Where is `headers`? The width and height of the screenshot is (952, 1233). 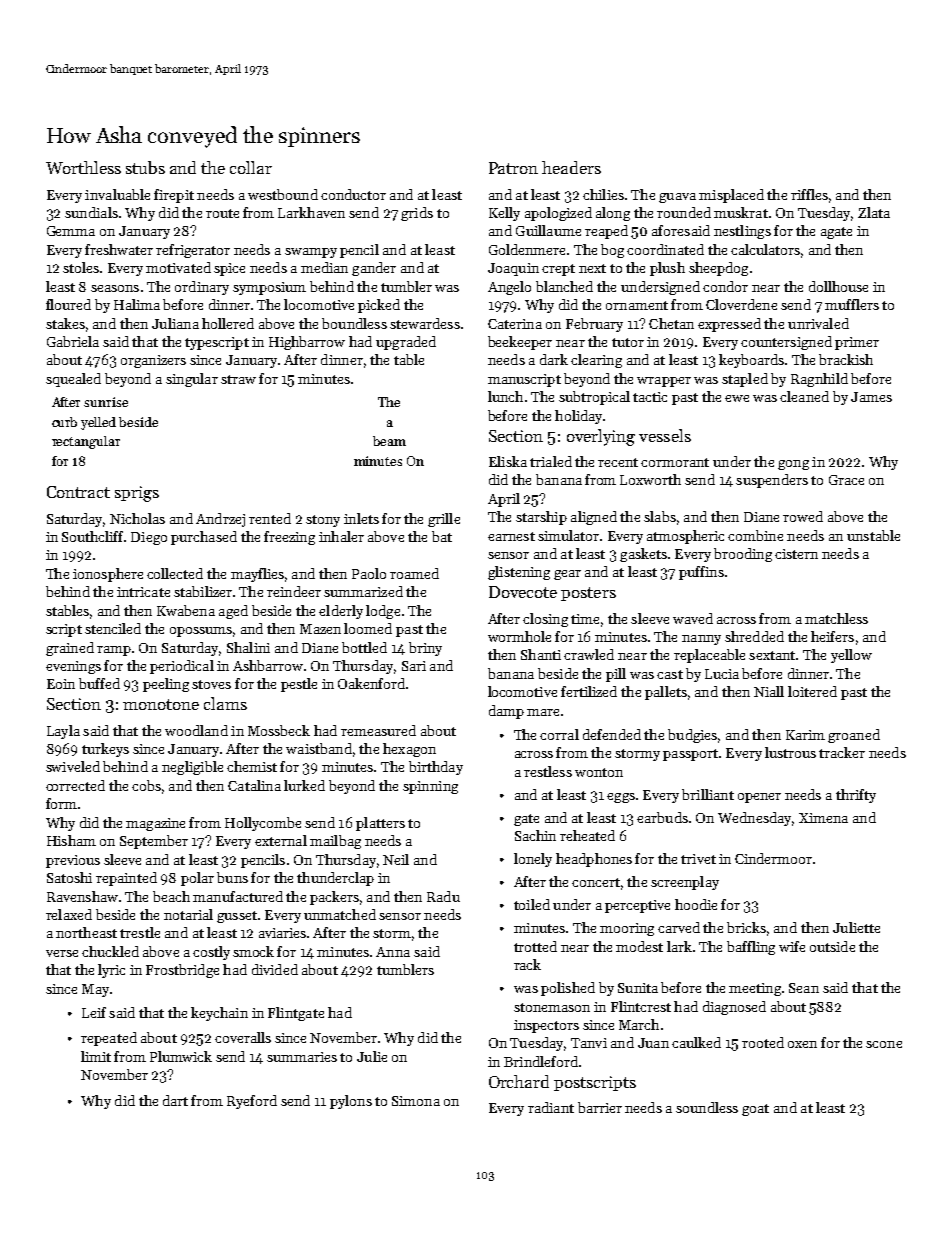 headers is located at coordinates (571, 167).
